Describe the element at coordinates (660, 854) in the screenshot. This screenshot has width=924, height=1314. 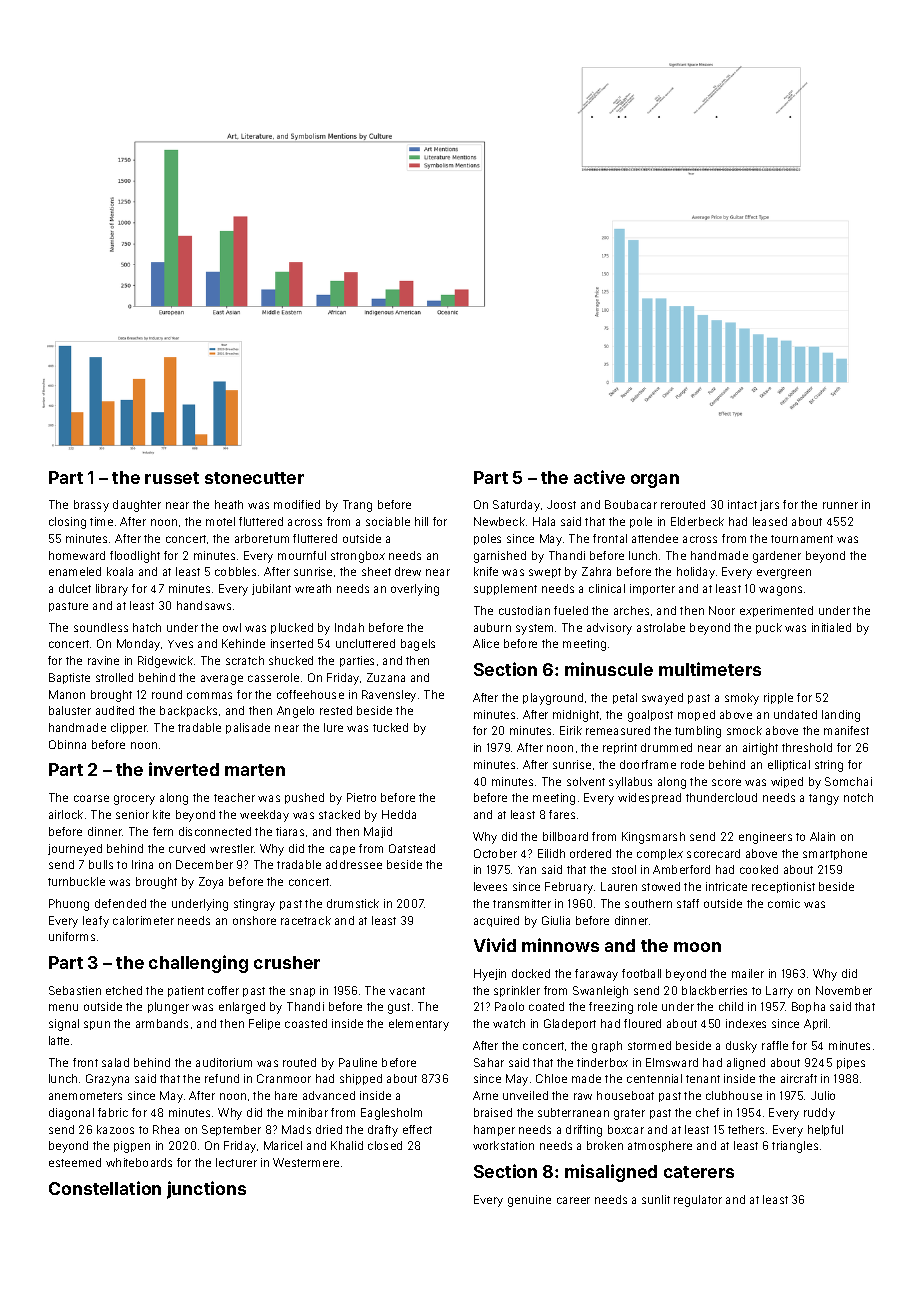
I see `complex` at that location.
